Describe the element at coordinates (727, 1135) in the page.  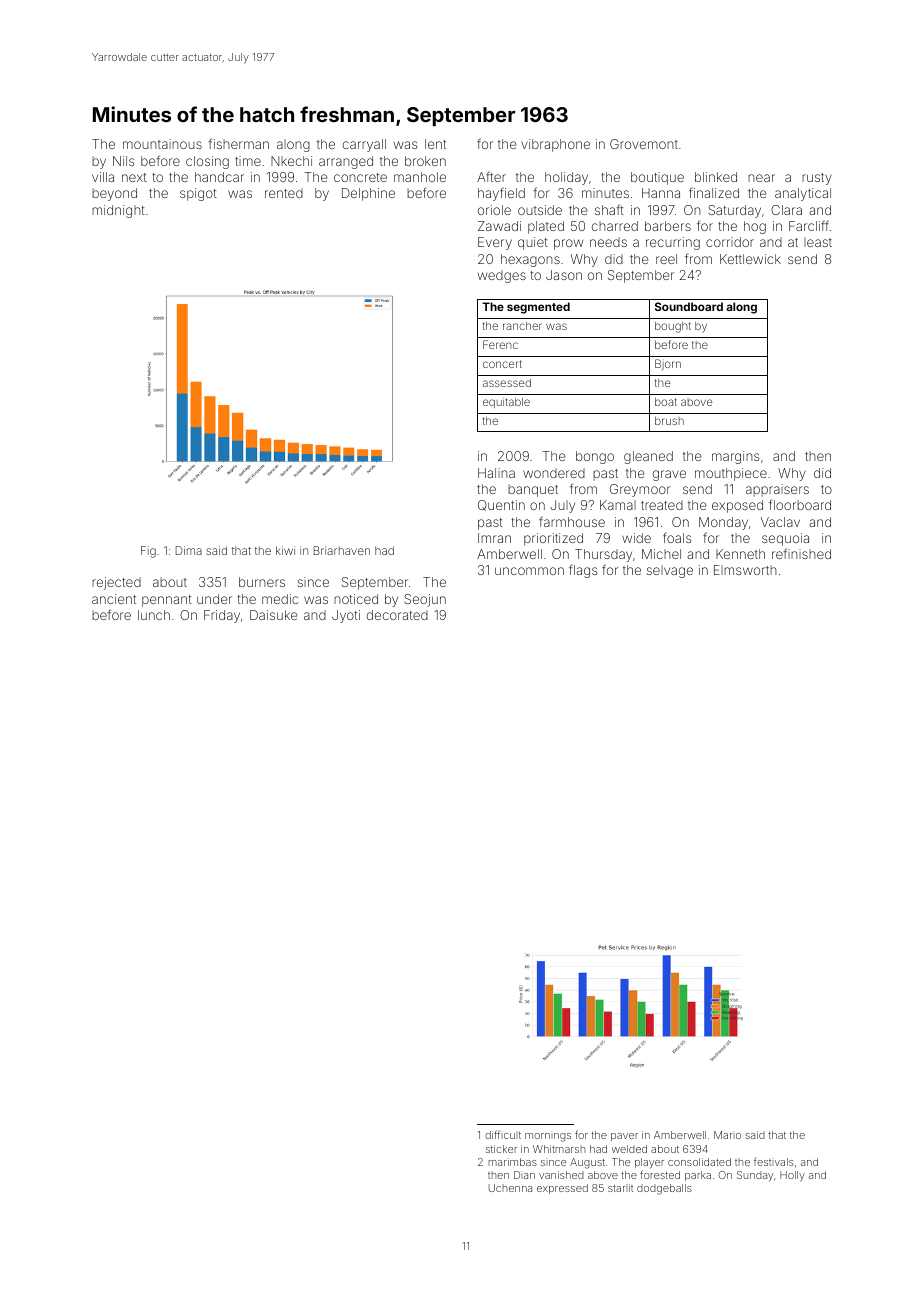
I see `Mario` at that location.
